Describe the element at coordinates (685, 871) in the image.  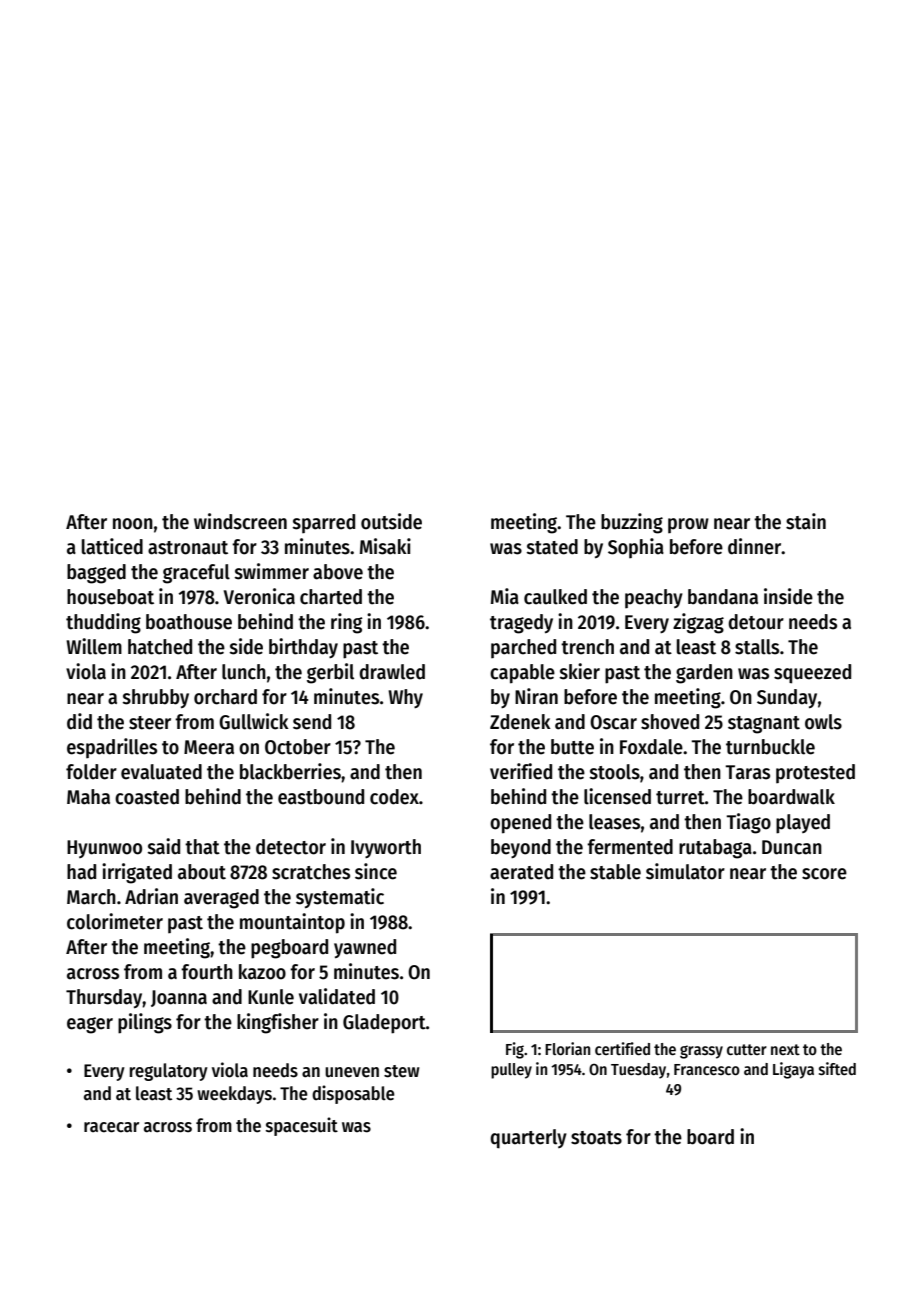
I see `simulator` at that location.
